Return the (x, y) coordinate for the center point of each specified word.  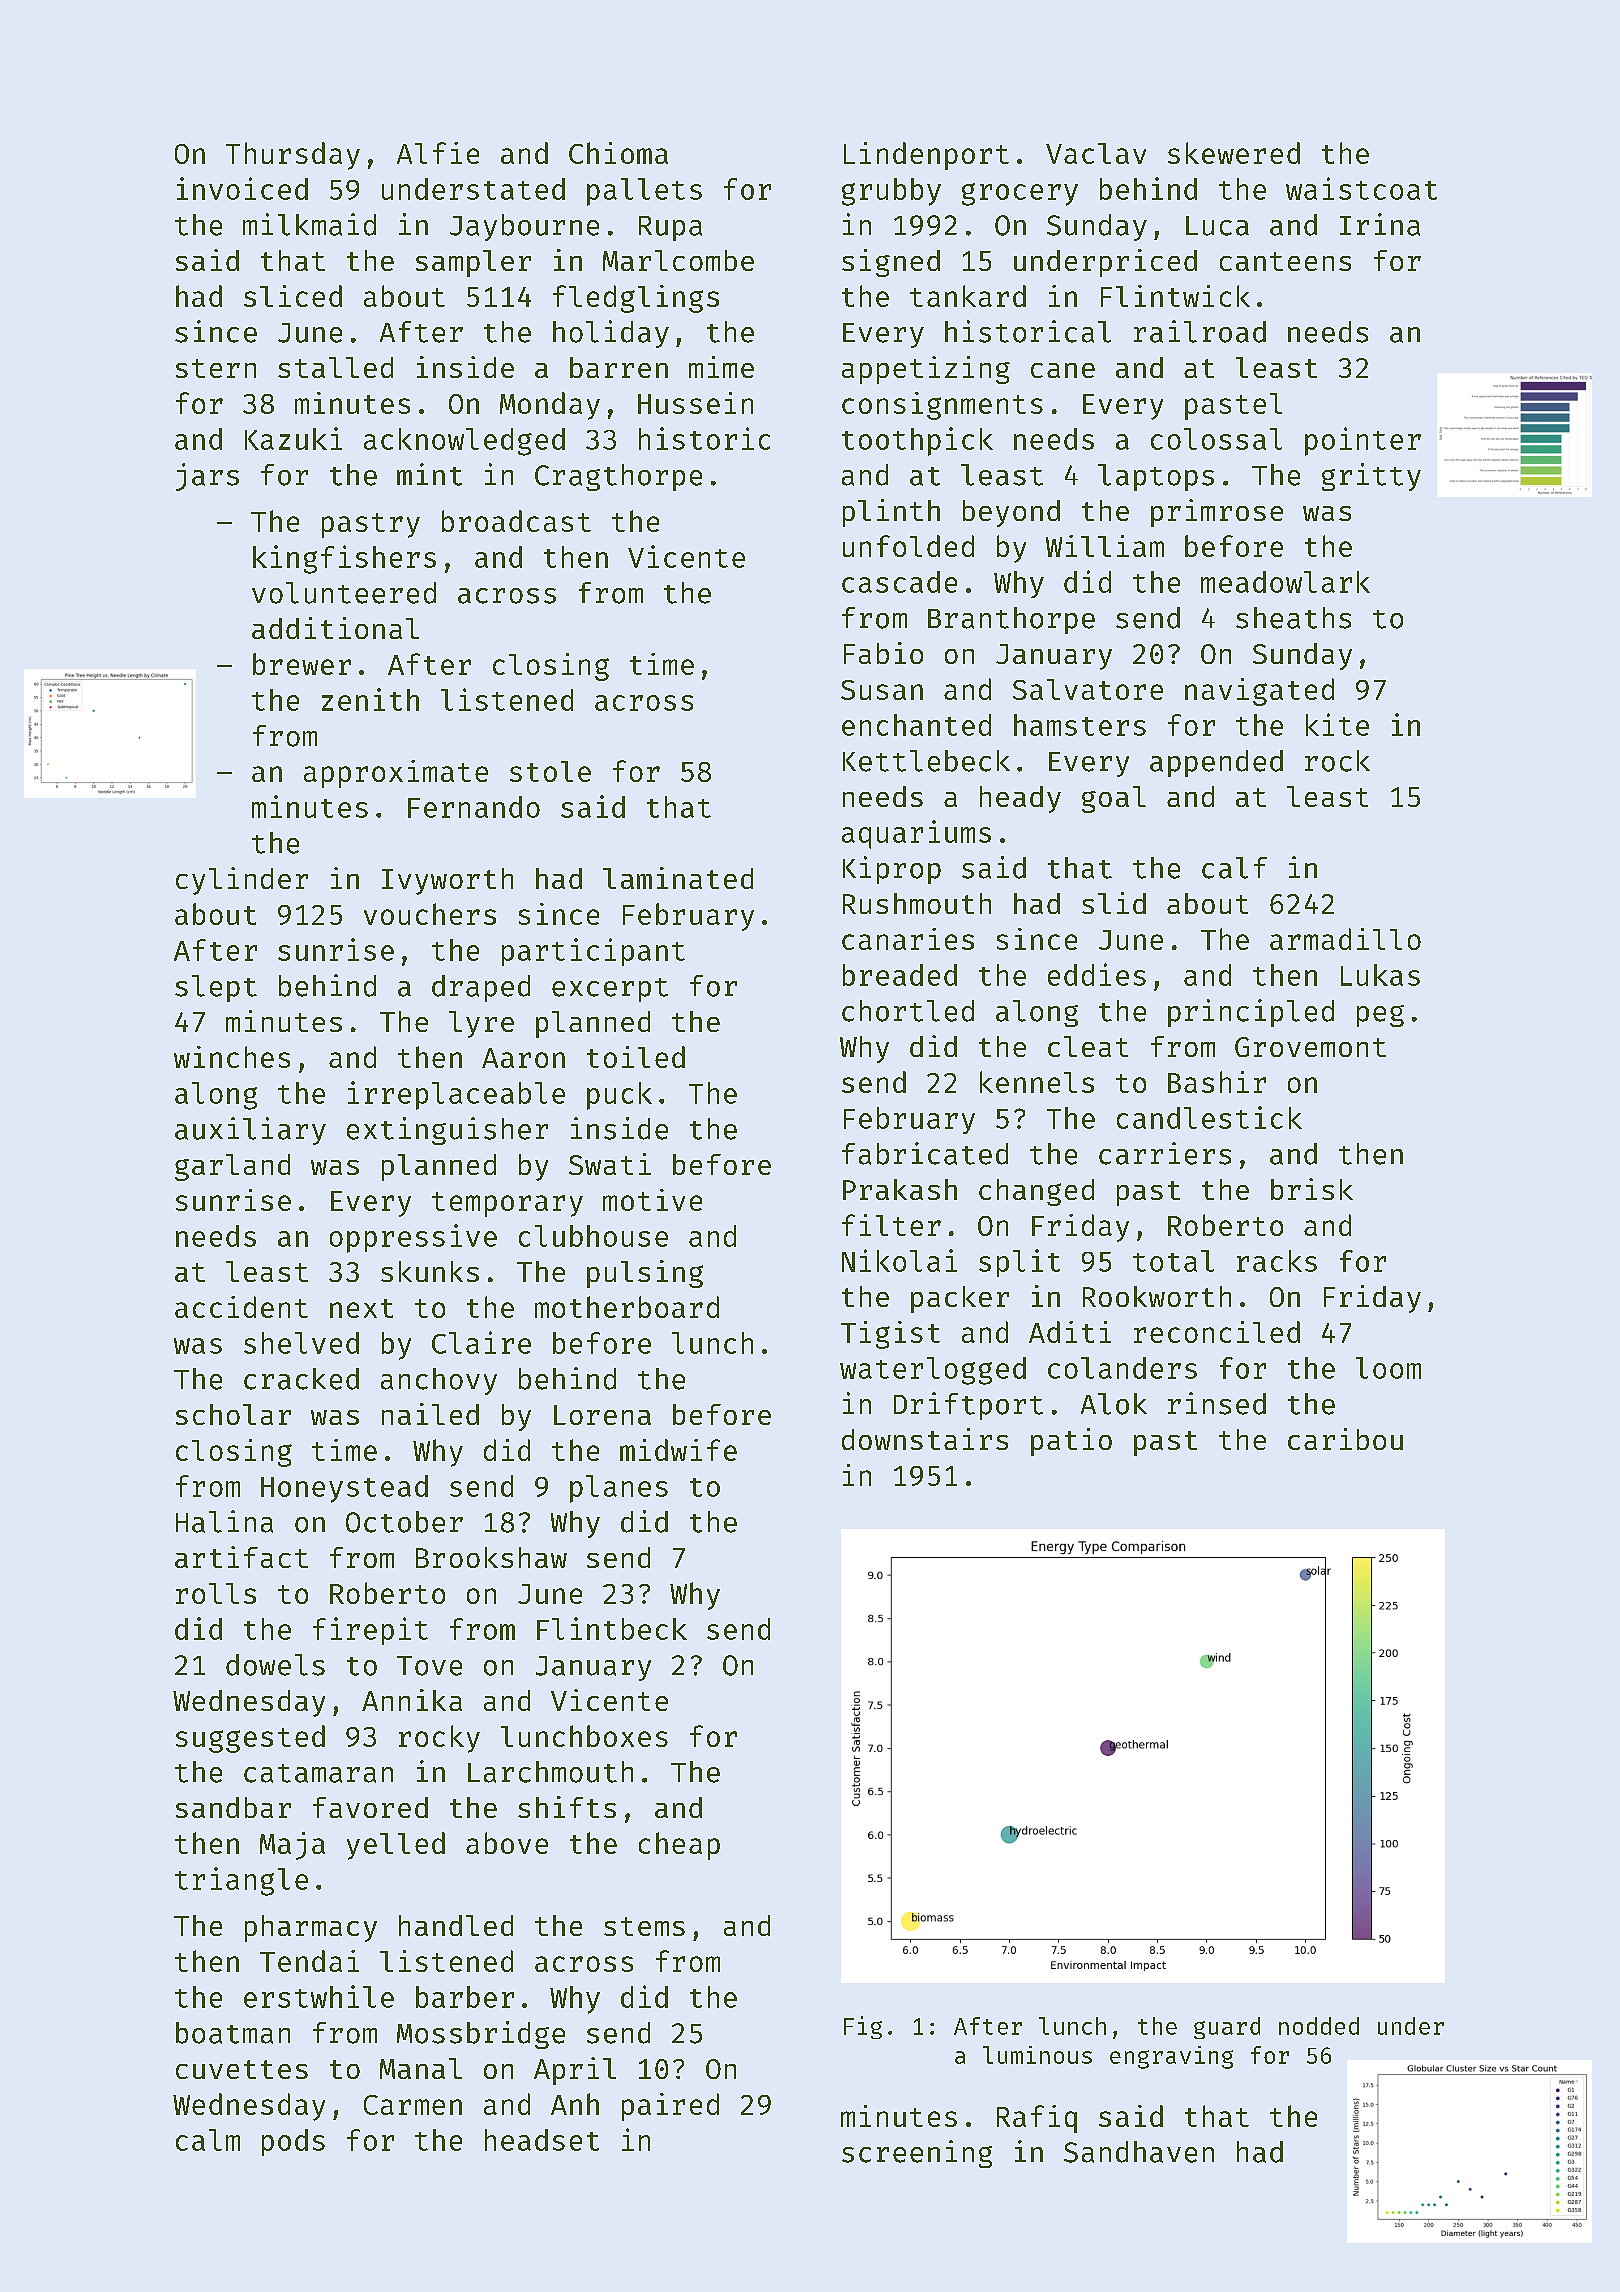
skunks (430, 1271)
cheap (679, 1846)
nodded (1319, 2026)
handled (456, 1925)
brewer (302, 664)
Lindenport (926, 156)
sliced (293, 296)
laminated (678, 878)
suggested (250, 1739)
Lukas (1380, 975)
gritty (1371, 477)
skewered (1234, 153)
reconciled (1217, 1332)
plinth (891, 513)
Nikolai (899, 1260)
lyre (481, 1024)
